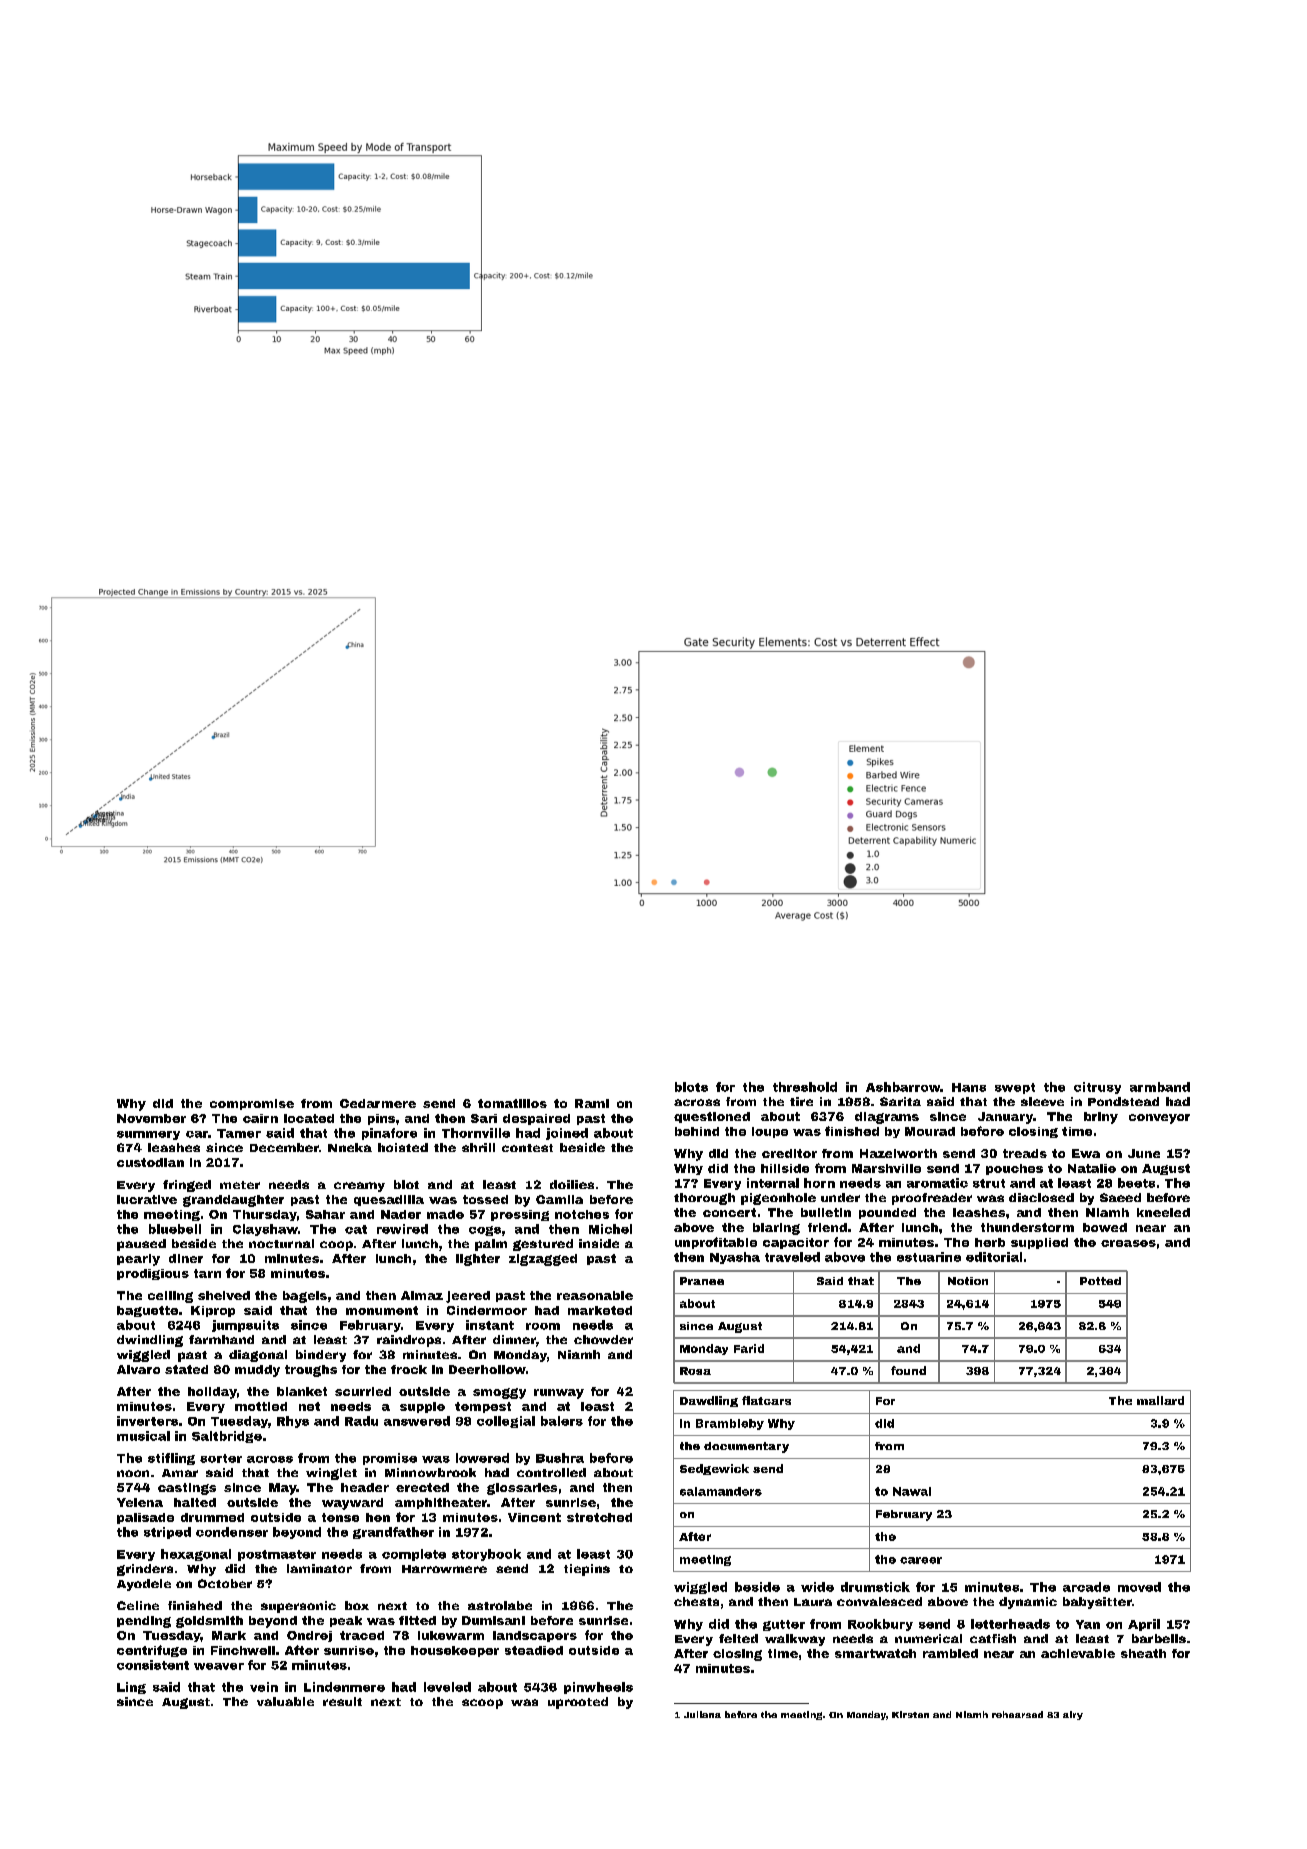 The image size is (1307, 1849). What do you see at coordinates (714, 1469) in the screenshot?
I see `Sedgewick` at bounding box center [714, 1469].
